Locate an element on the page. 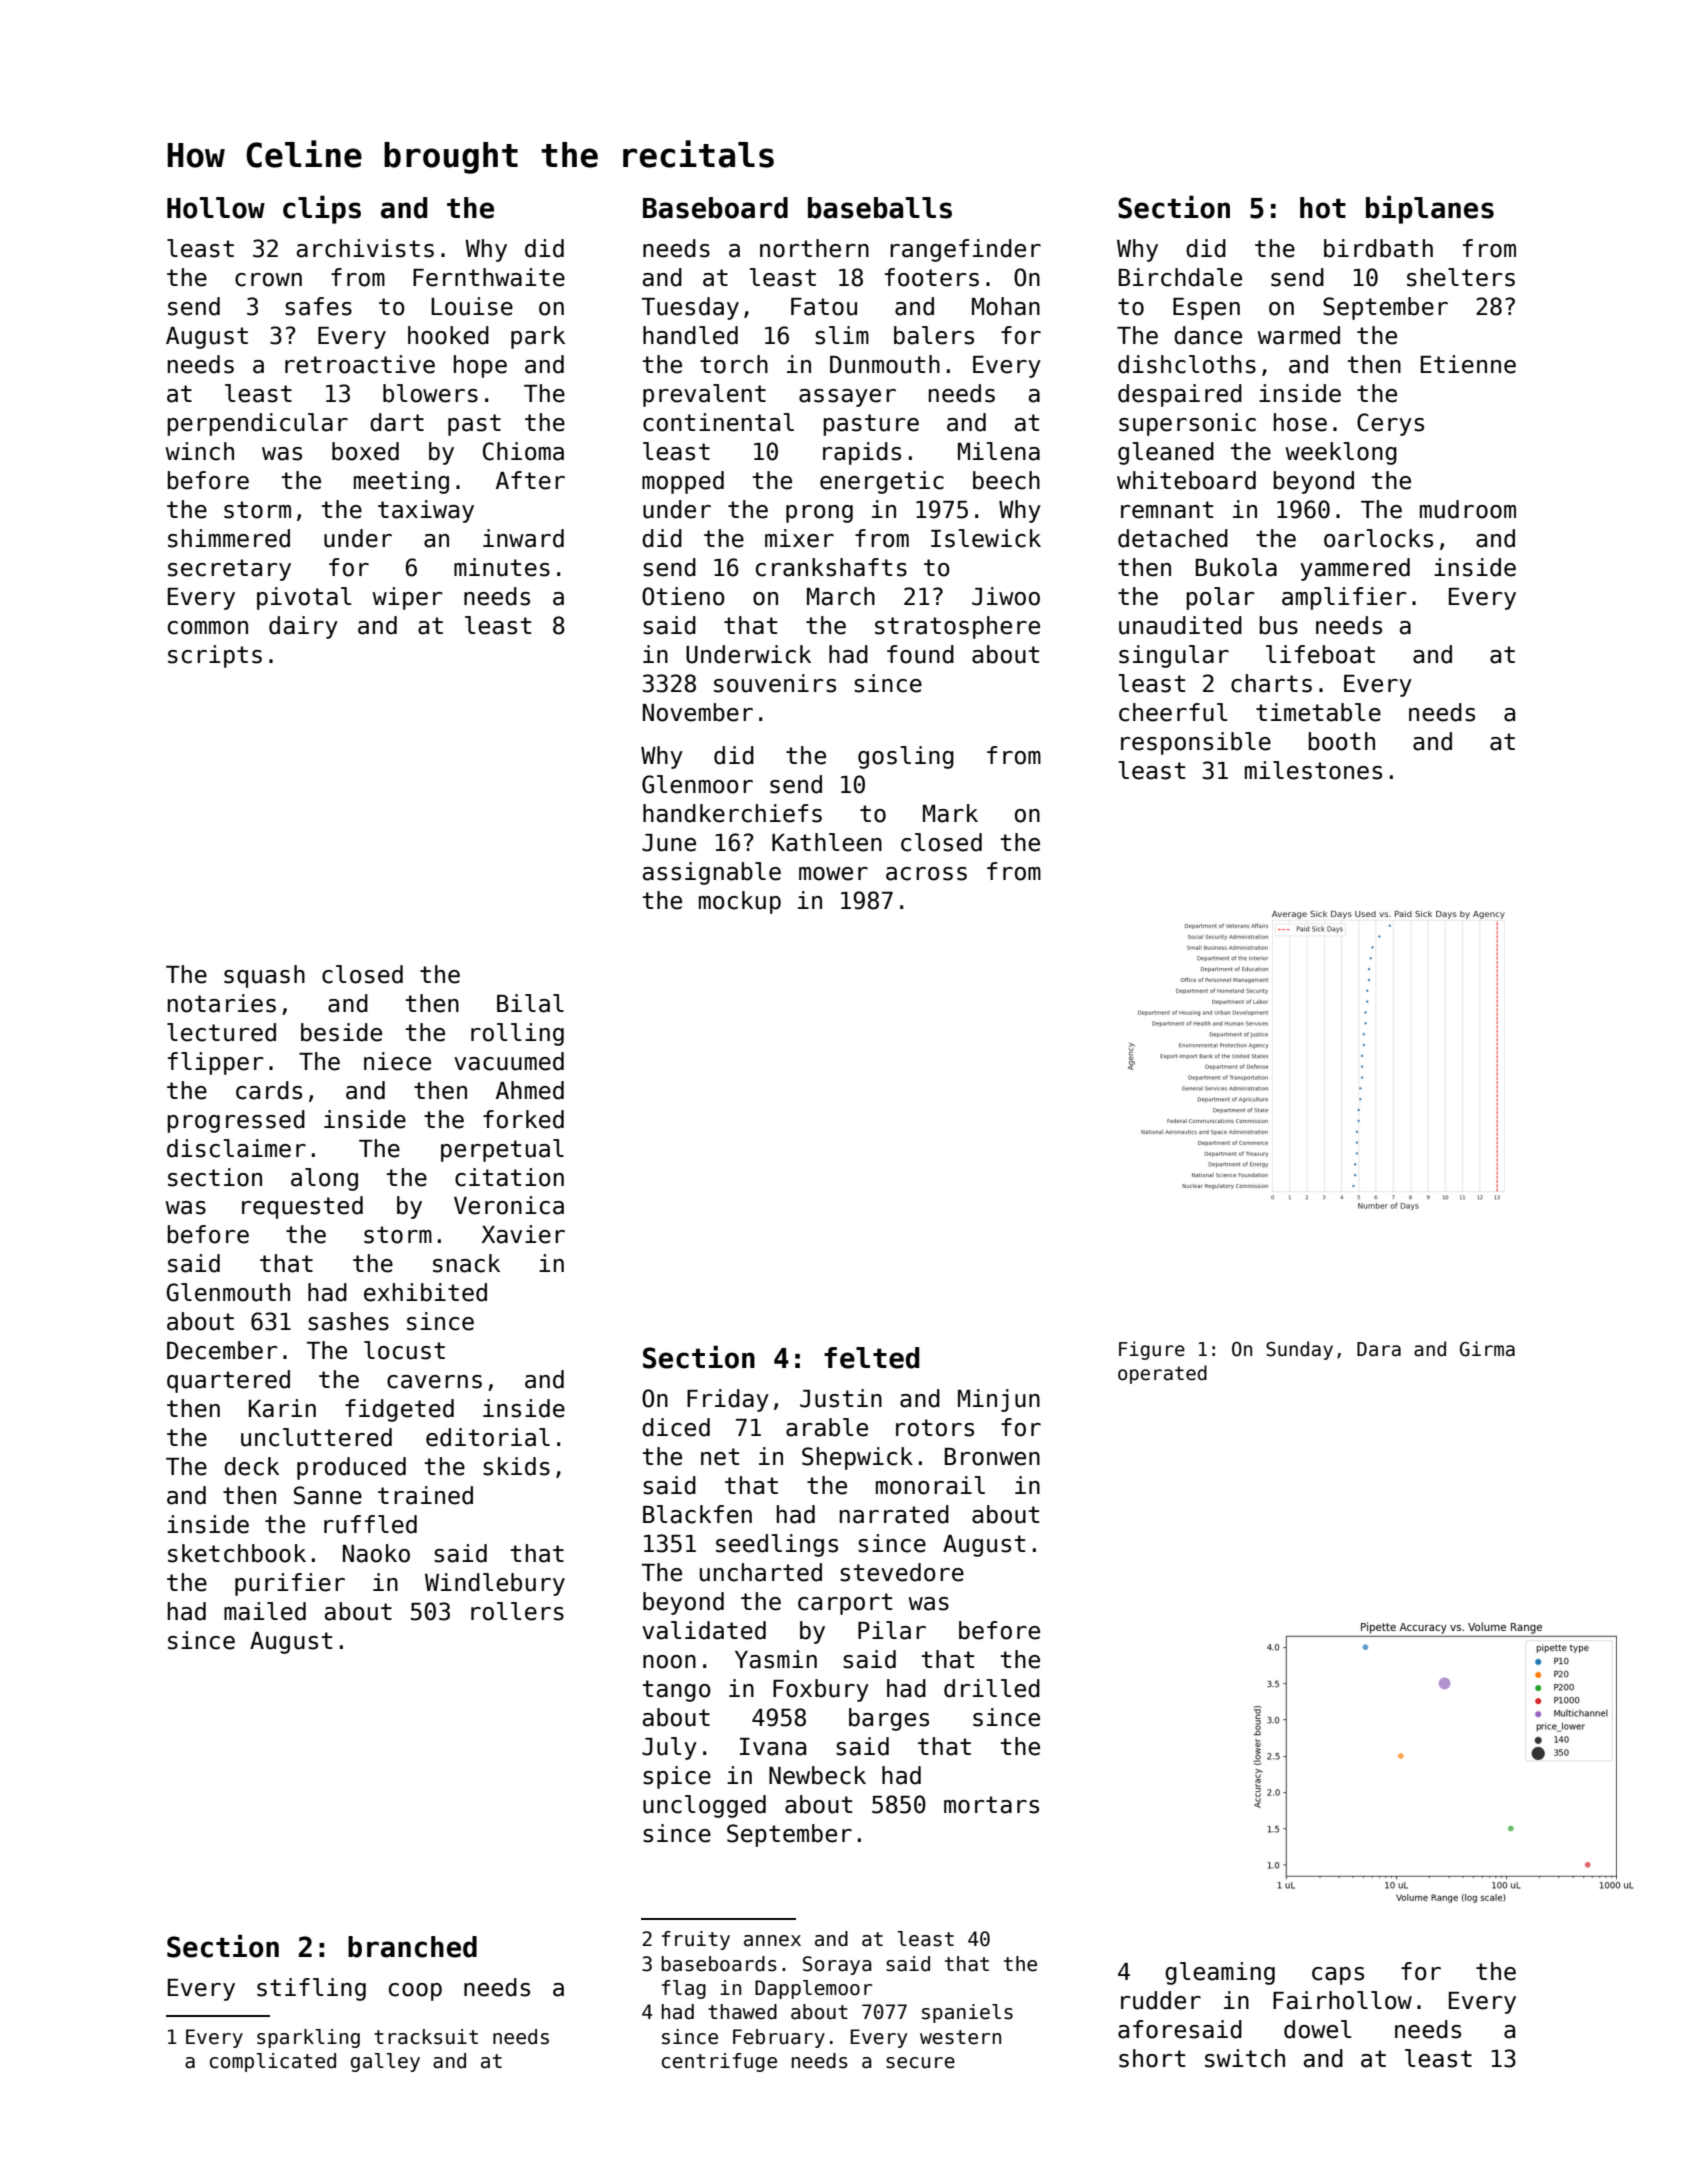 Image resolution: width=1683 pixels, height=2178 pixels. northern is located at coordinates (814, 248).
